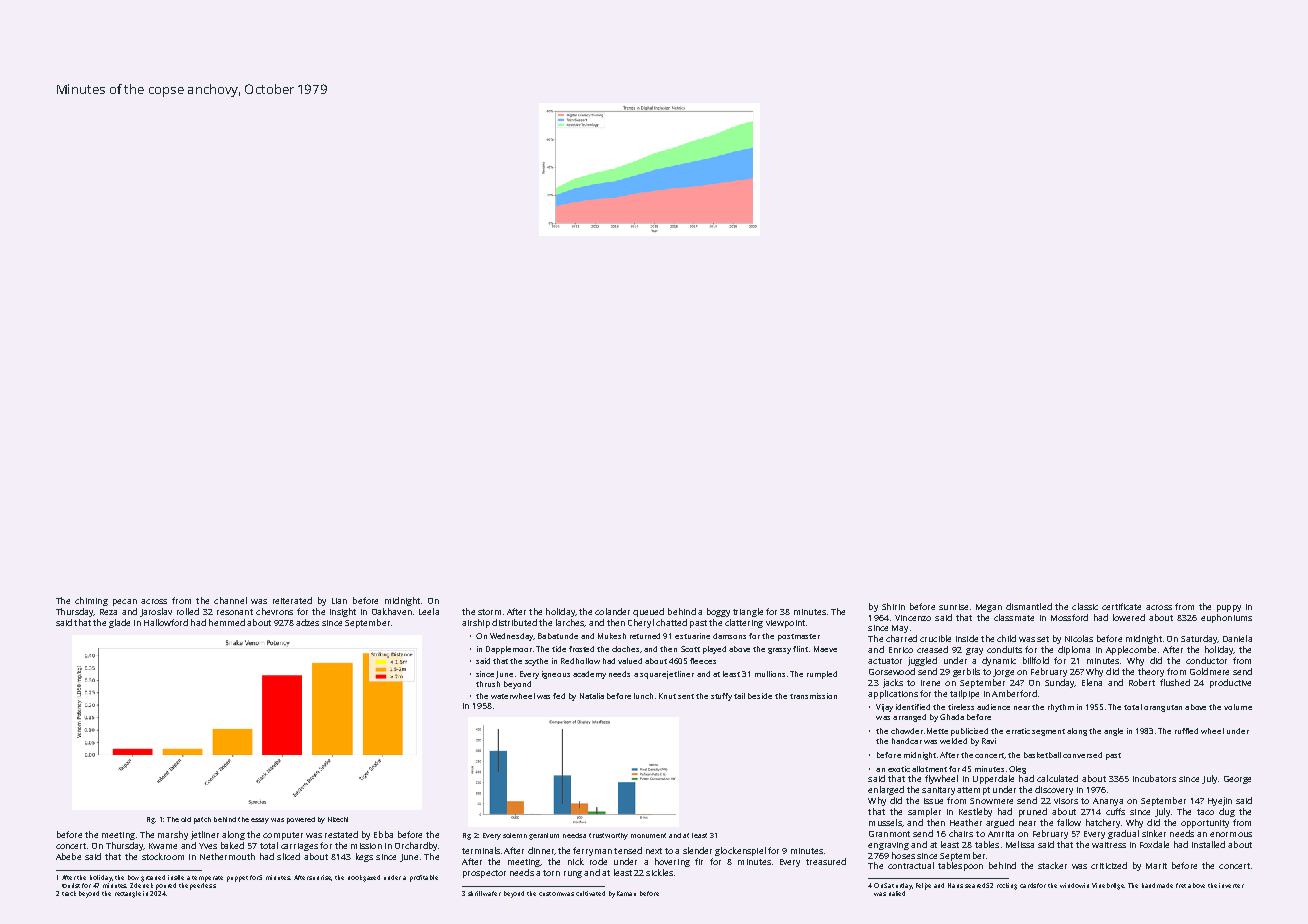  What do you see at coordinates (230, 600) in the screenshot?
I see `channel` at bounding box center [230, 600].
